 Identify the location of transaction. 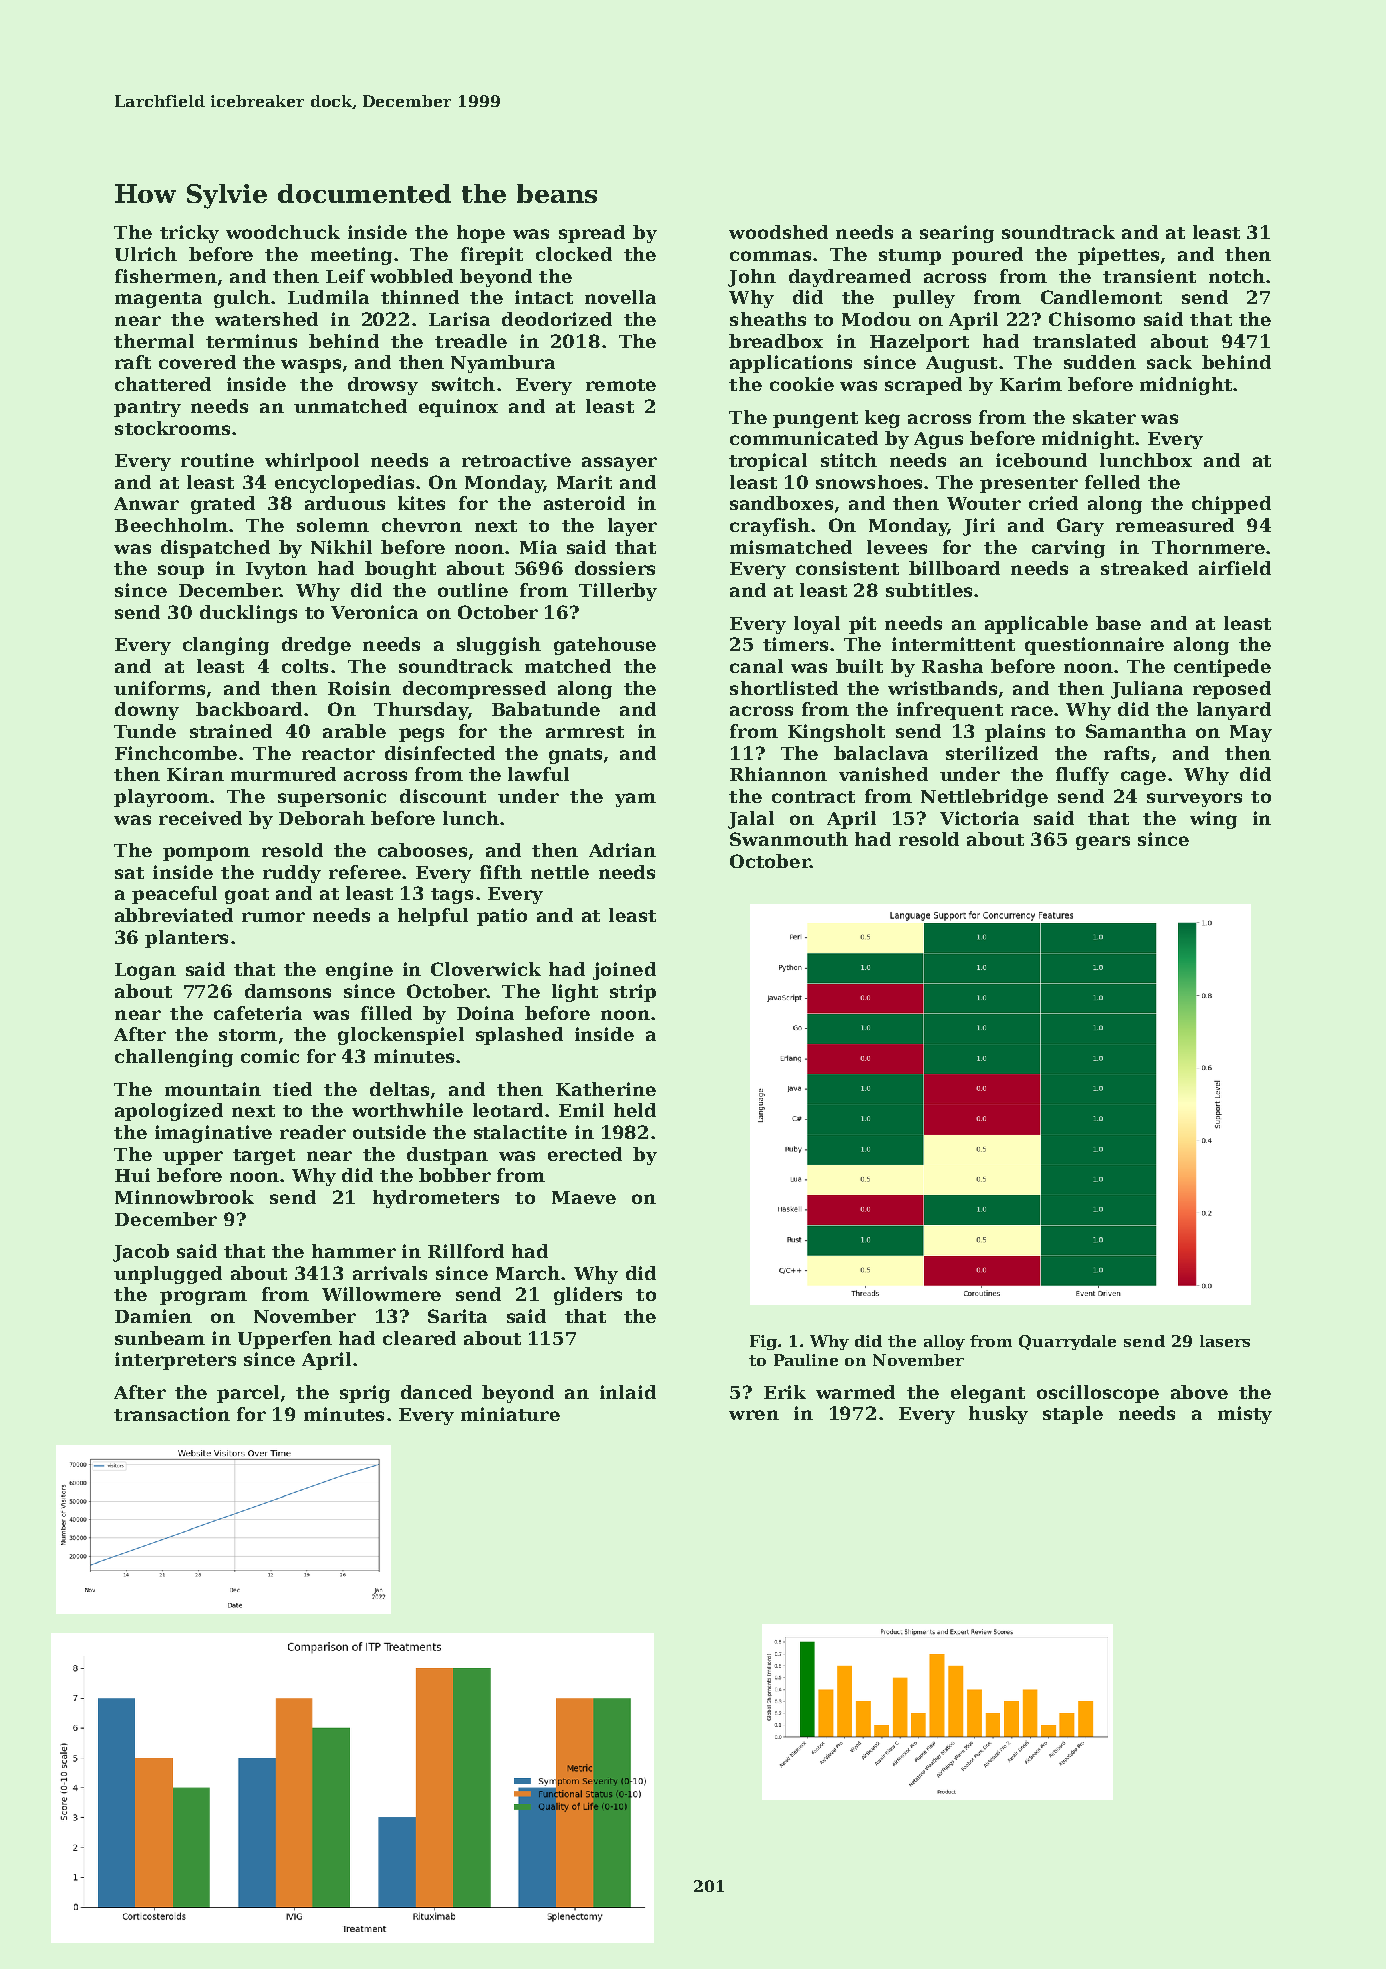
(172, 1414).
